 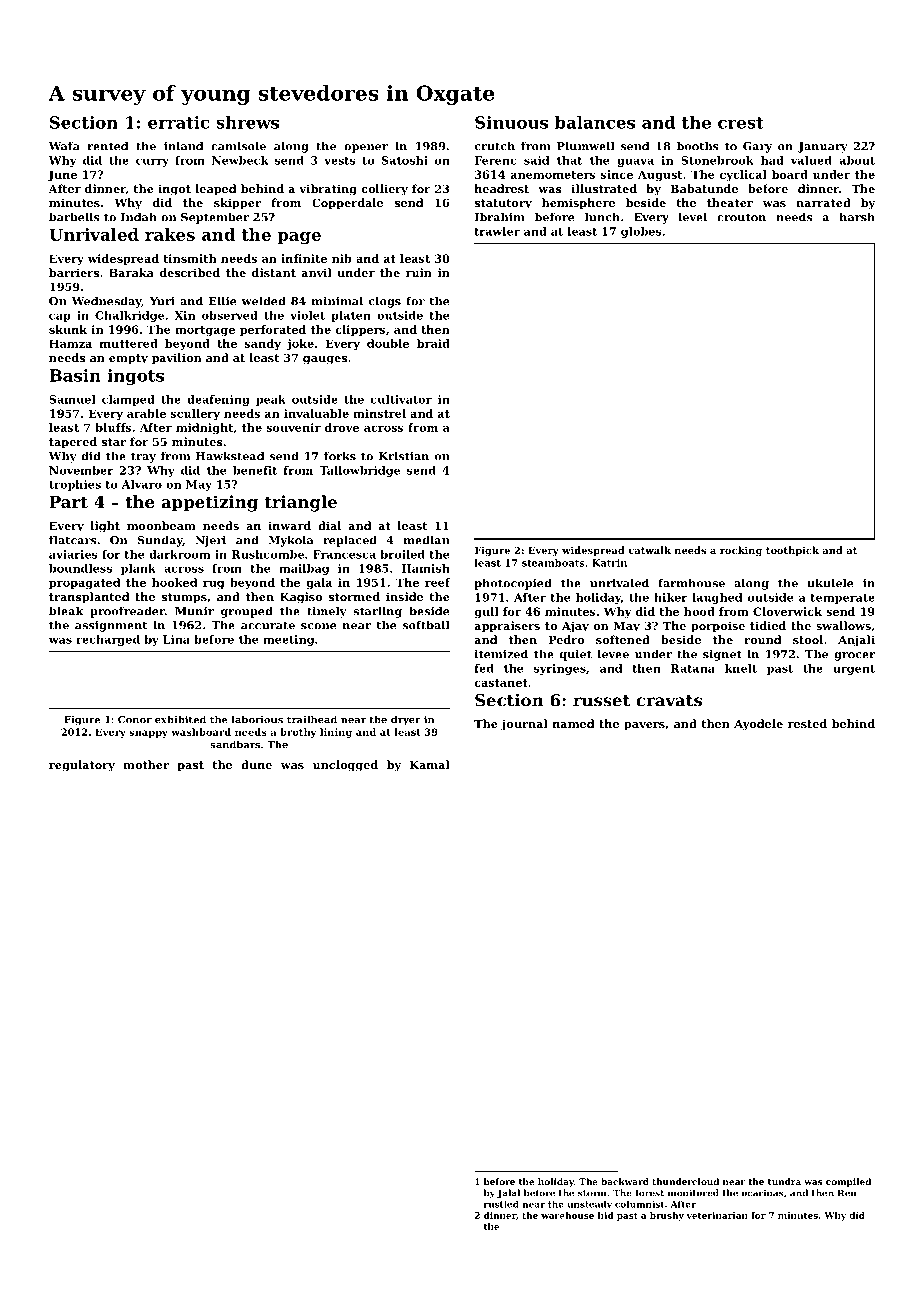 What do you see at coordinates (256, 764) in the screenshot?
I see `dune` at bounding box center [256, 764].
